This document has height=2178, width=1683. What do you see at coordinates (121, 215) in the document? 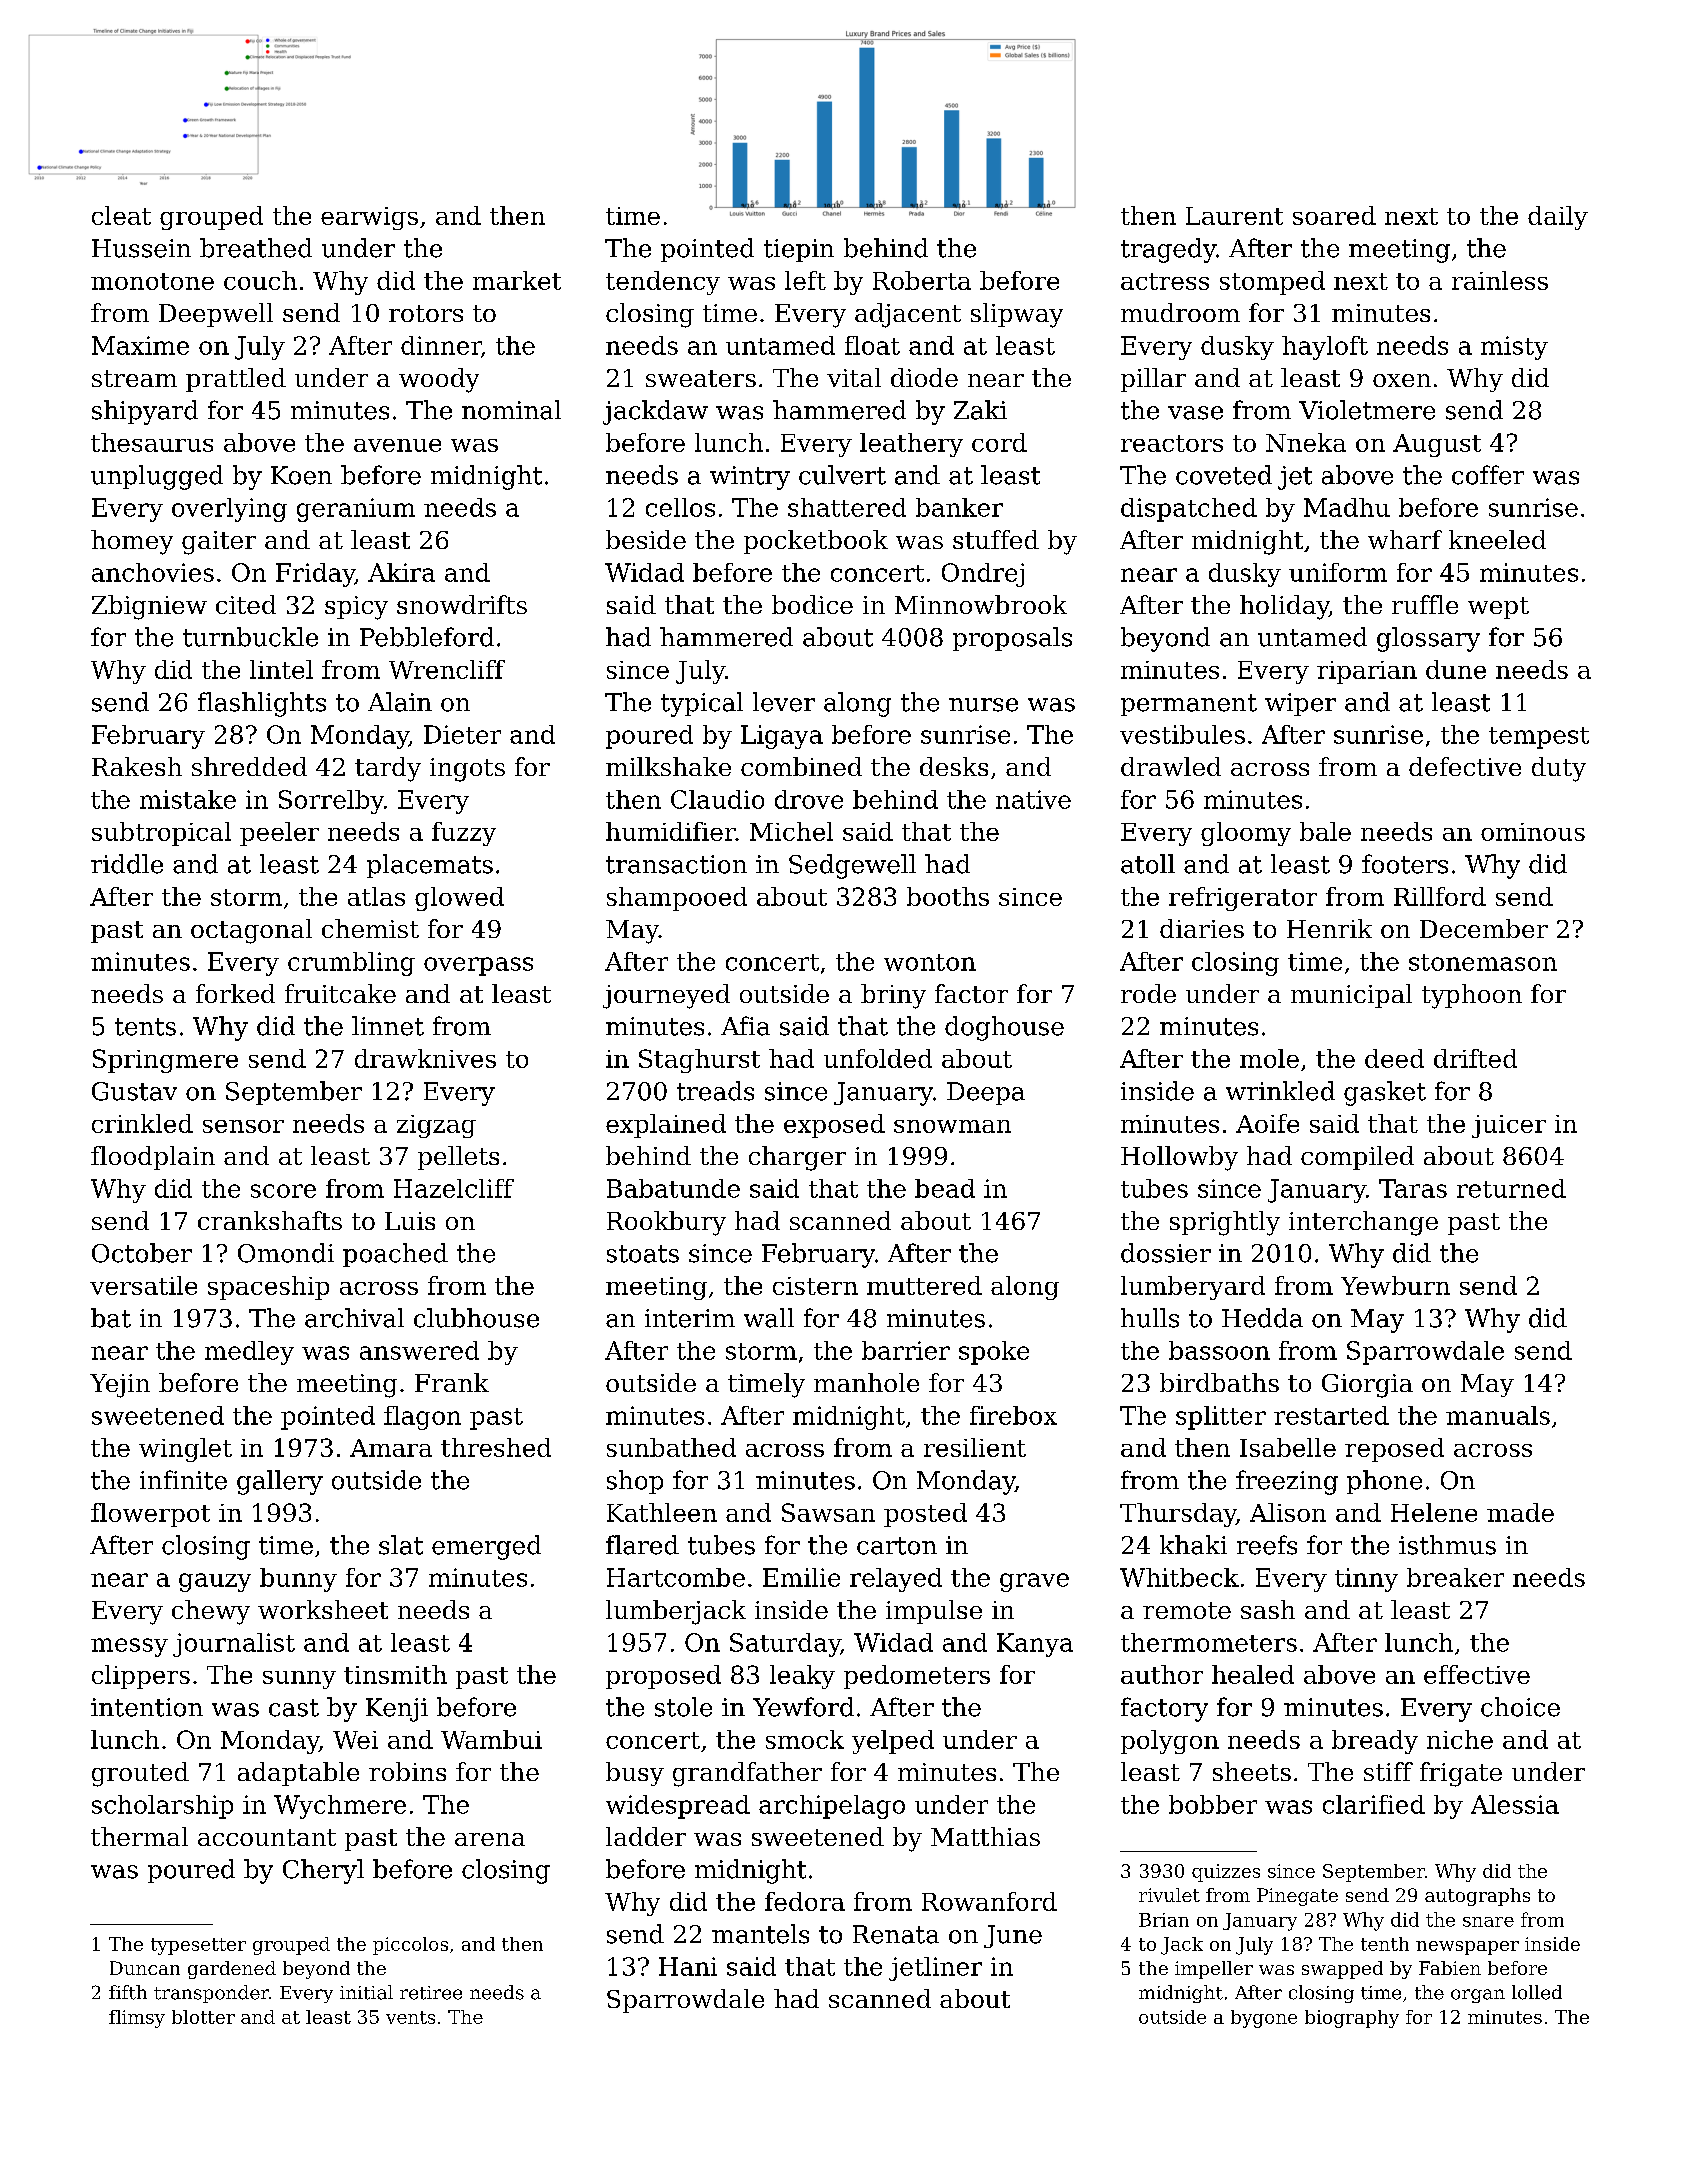
I see `cleat` at bounding box center [121, 215].
